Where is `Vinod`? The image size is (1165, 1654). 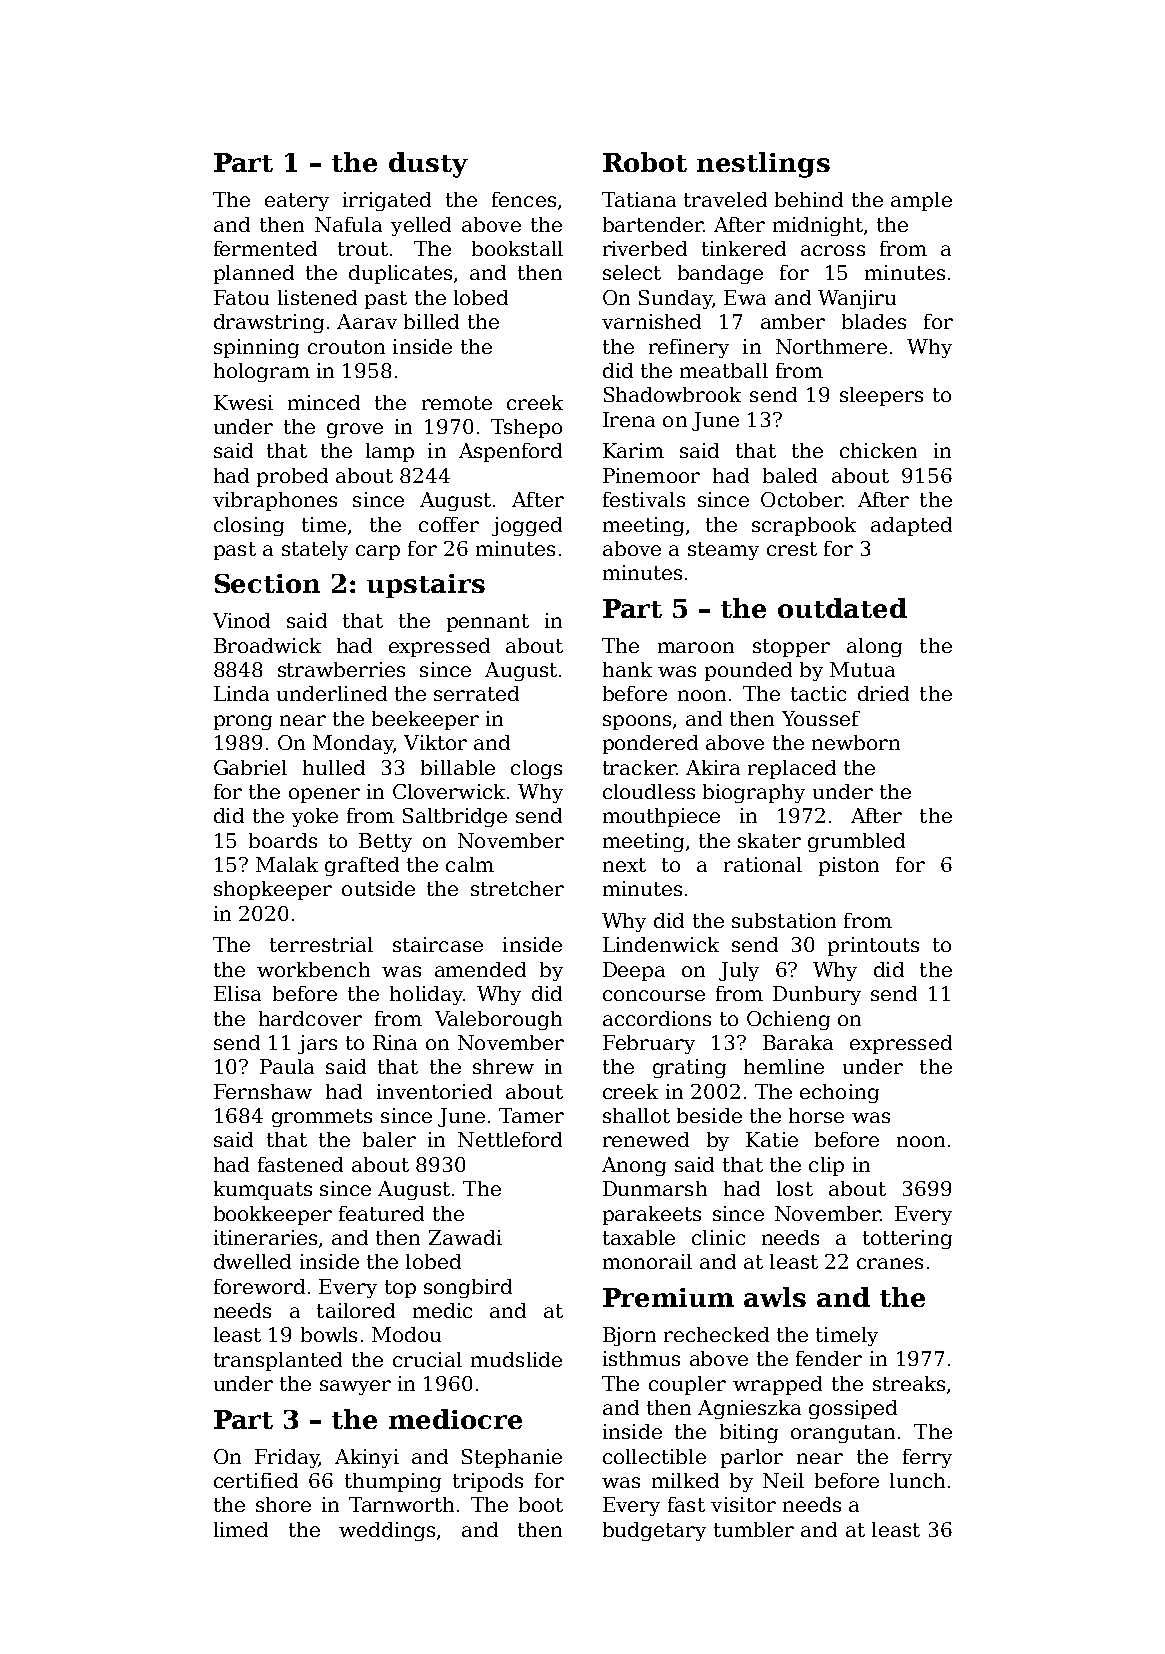 Vinod is located at coordinates (241, 620).
